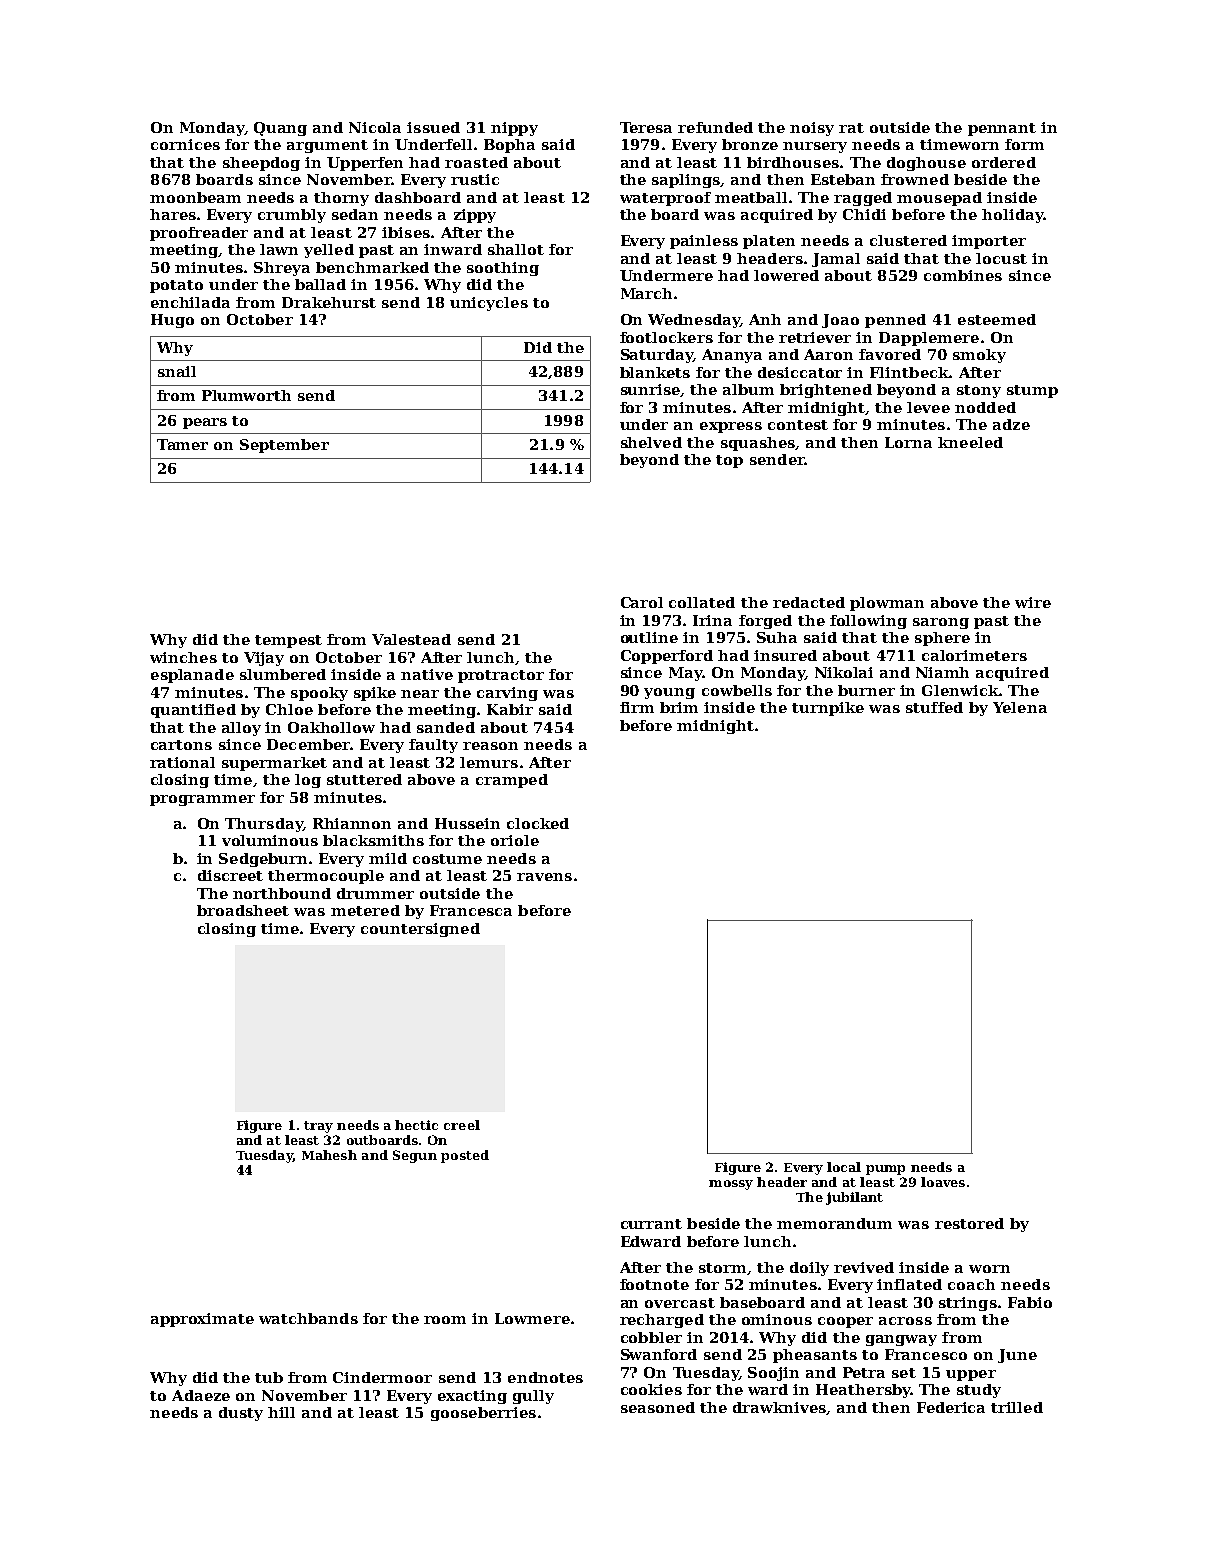  What do you see at coordinates (420, 930) in the document?
I see `countersigned` at bounding box center [420, 930].
